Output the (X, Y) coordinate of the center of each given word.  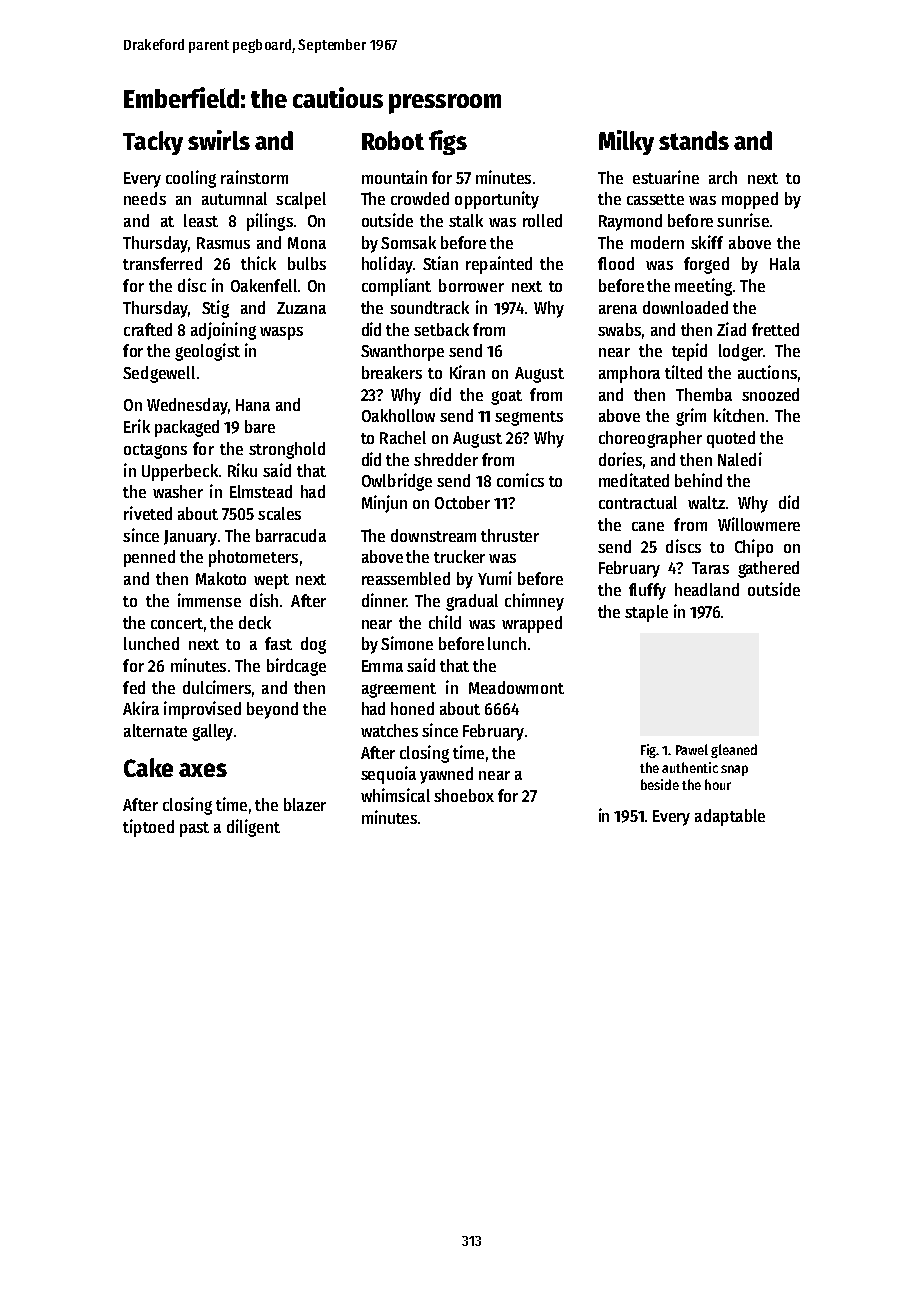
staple (646, 613)
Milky (626, 142)
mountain (394, 177)
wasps (281, 333)
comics (520, 480)
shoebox (464, 795)
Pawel (692, 749)
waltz (706, 502)
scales (279, 513)
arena (618, 309)
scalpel (301, 200)
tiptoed (148, 828)
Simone (407, 643)
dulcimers (217, 687)
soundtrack (429, 307)
